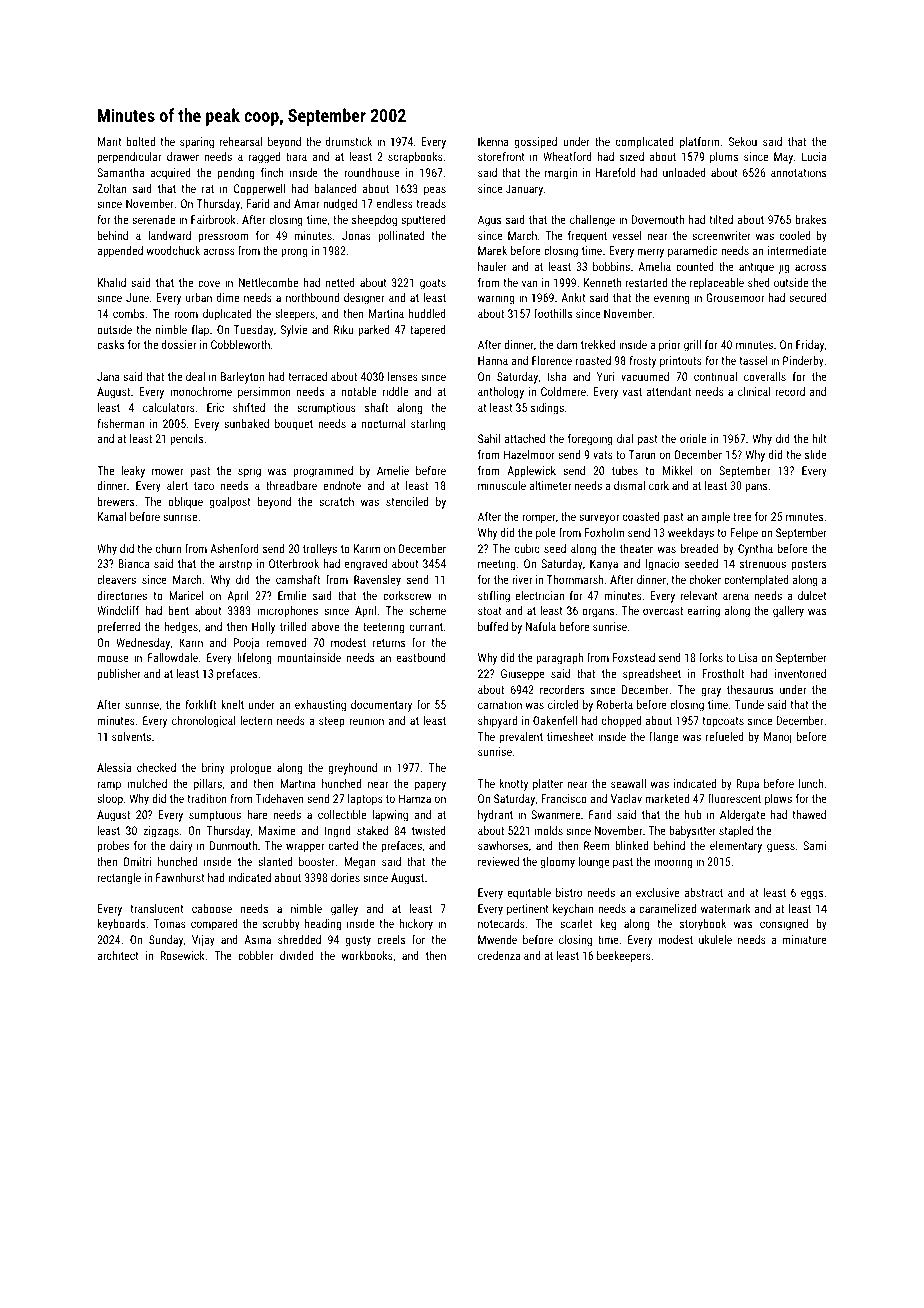  I want to click on foothills, so click(553, 313).
